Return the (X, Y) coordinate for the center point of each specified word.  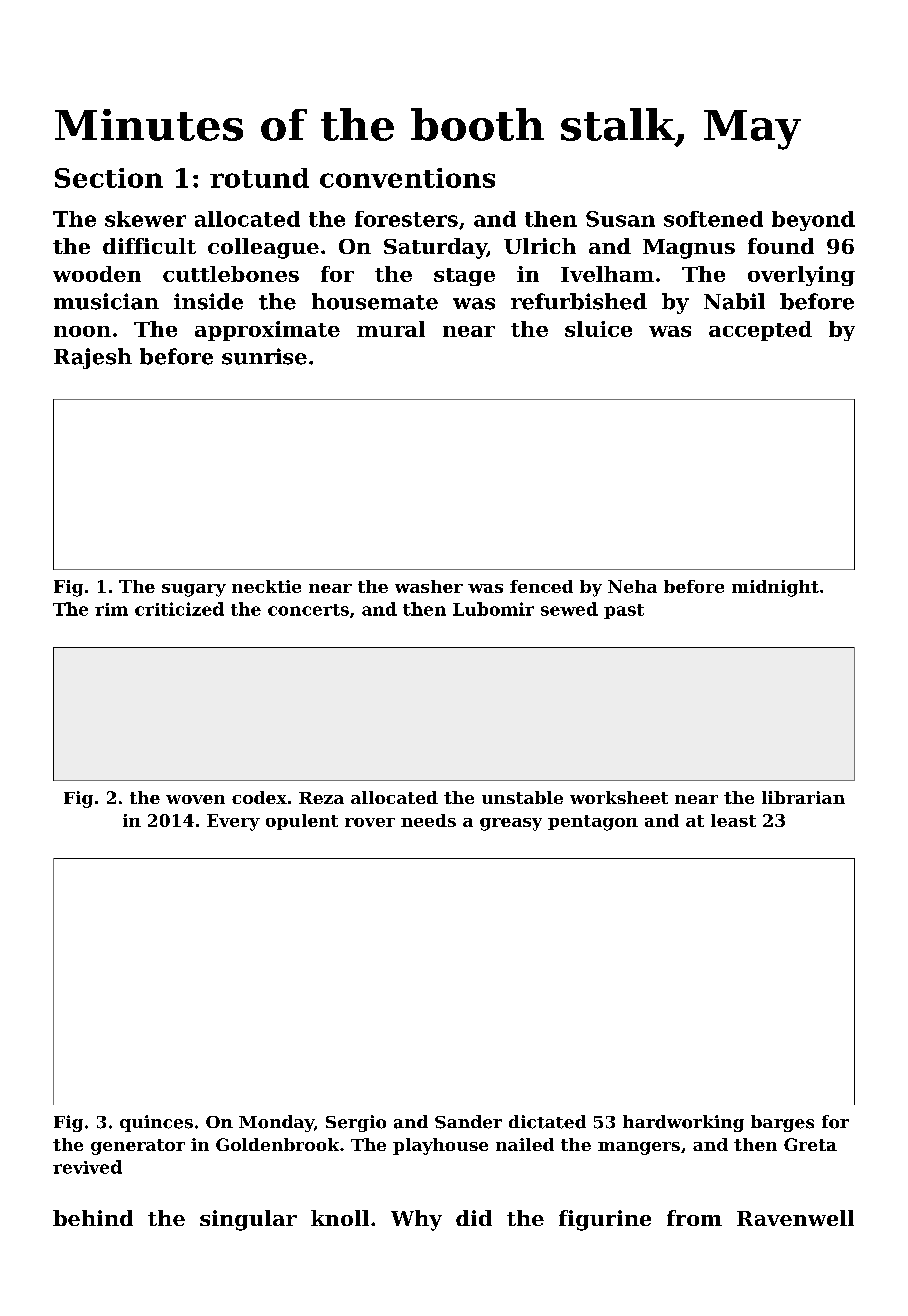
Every (233, 822)
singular (248, 1220)
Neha (632, 586)
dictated (547, 1122)
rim (111, 609)
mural (391, 329)
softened (713, 219)
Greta (810, 1144)
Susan (620, 219)
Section (109, 178)
